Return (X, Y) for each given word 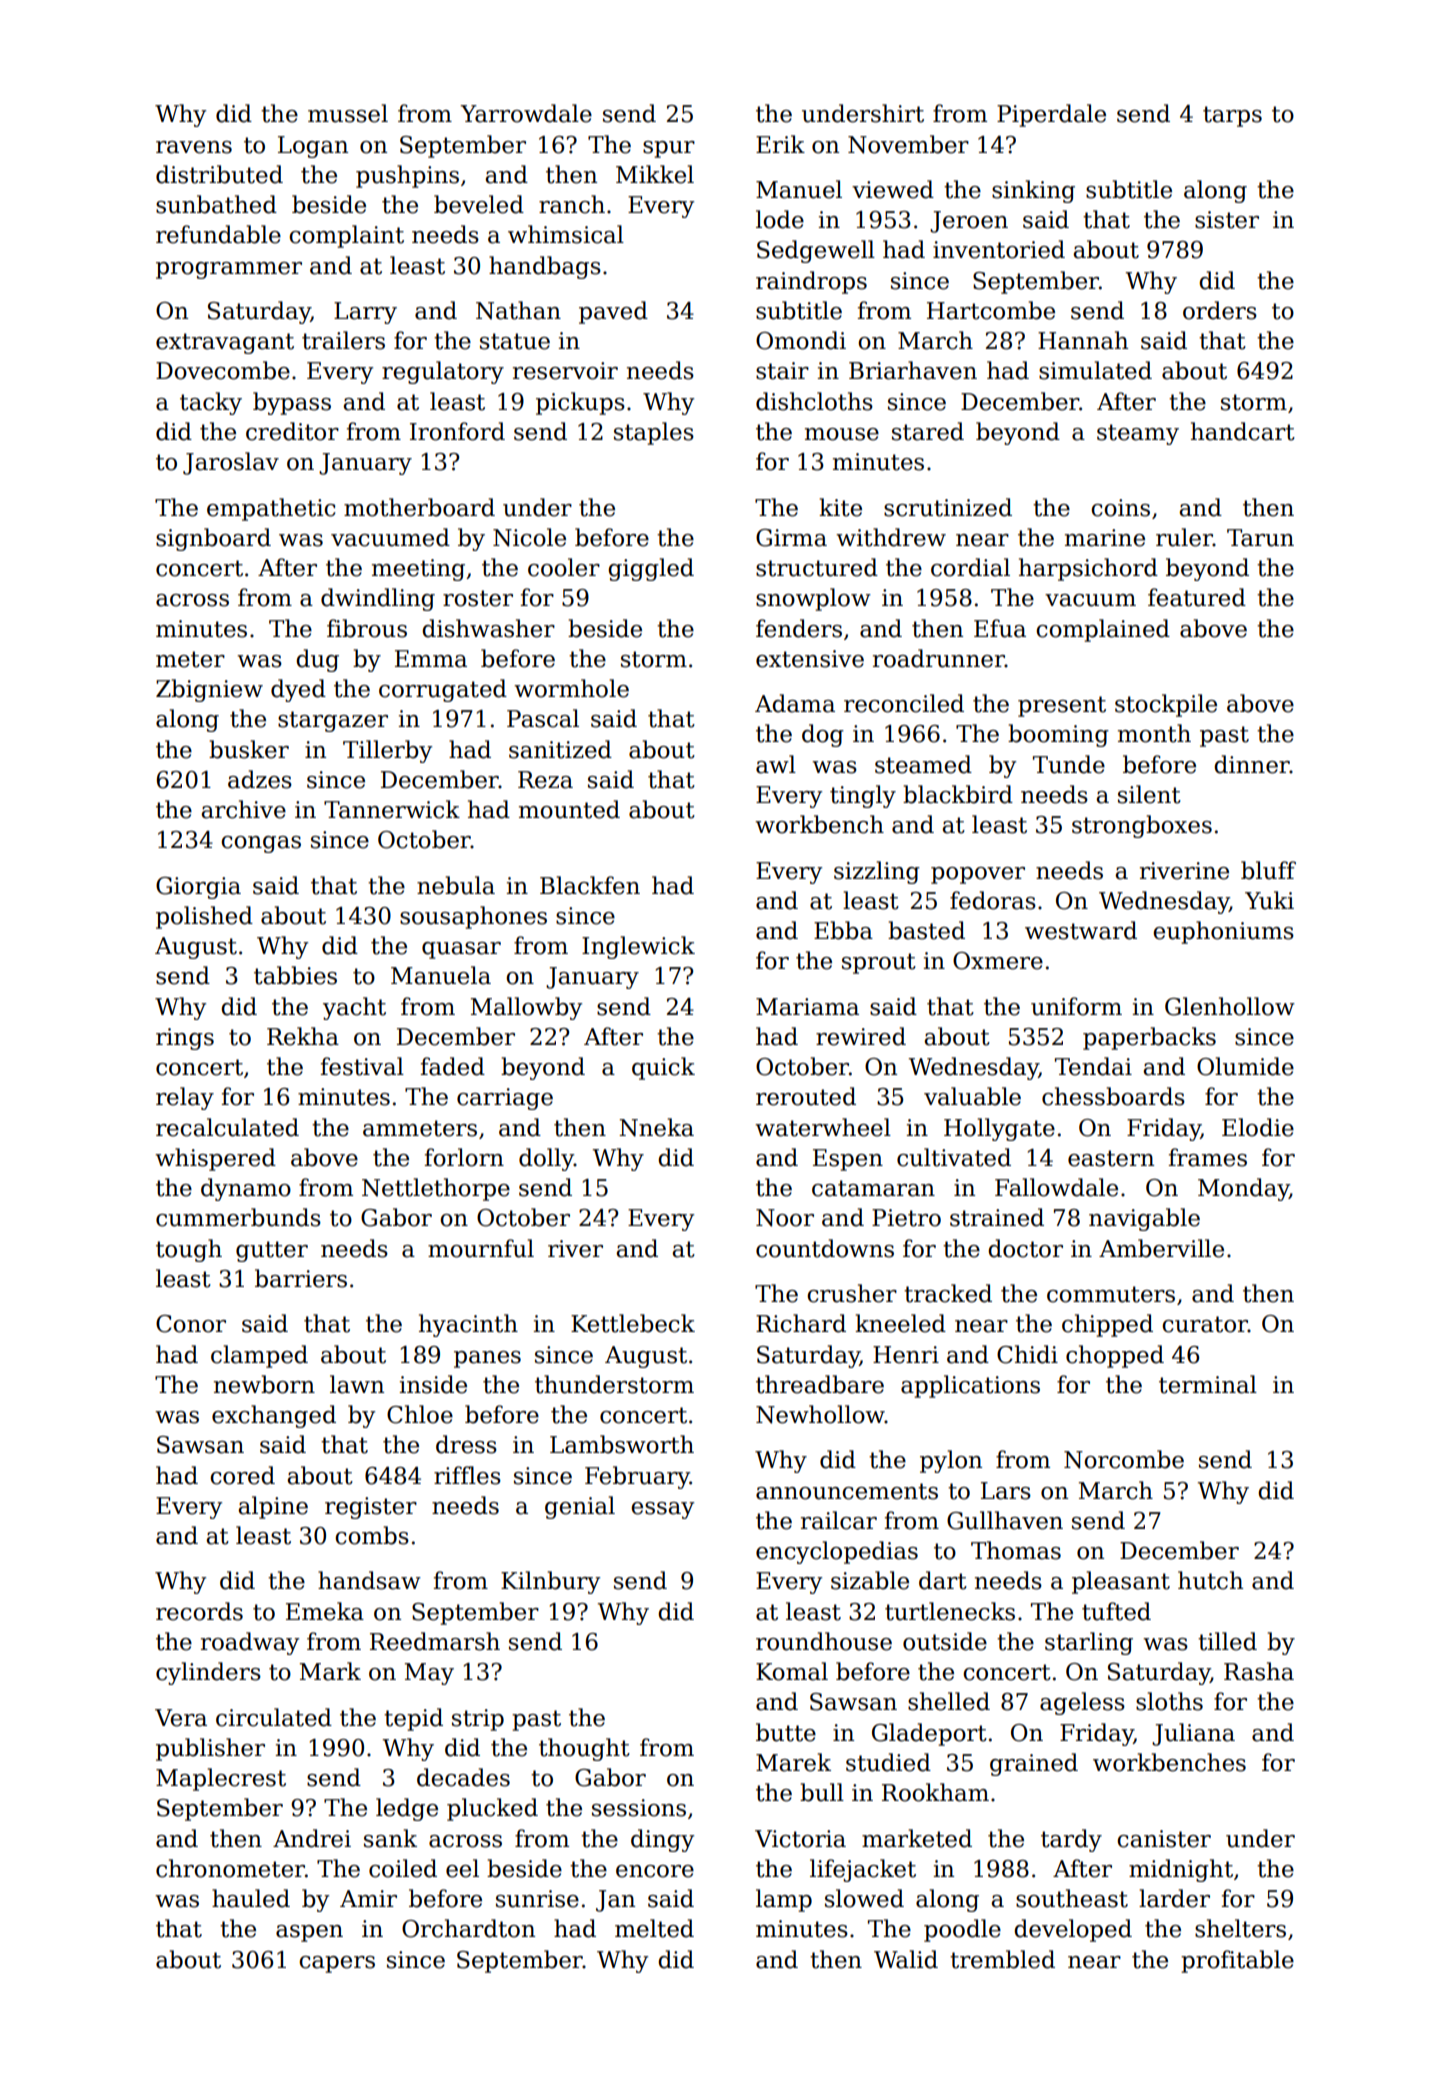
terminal (1208, 1384)
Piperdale (1051, 115)
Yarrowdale (526, 113)
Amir (368, 1898)
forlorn (464, 1157)
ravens (194, 147)
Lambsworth (622, 1444)
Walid (906, 1959)
